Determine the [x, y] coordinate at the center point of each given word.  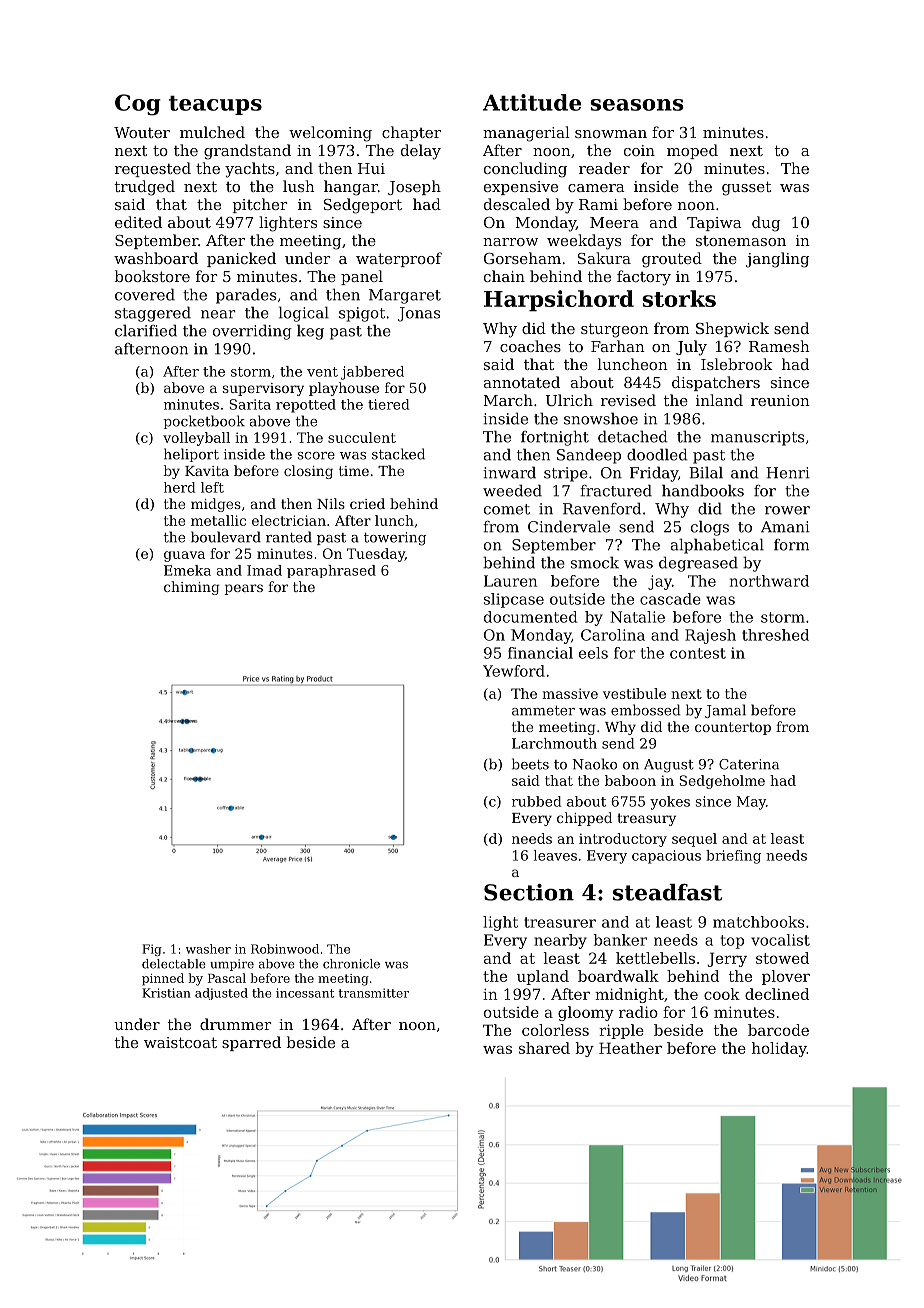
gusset [746, 188]
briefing [733, 857]
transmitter [373, 993]
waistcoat [180, 1042]
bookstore [152, 276]
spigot [362, 314]
